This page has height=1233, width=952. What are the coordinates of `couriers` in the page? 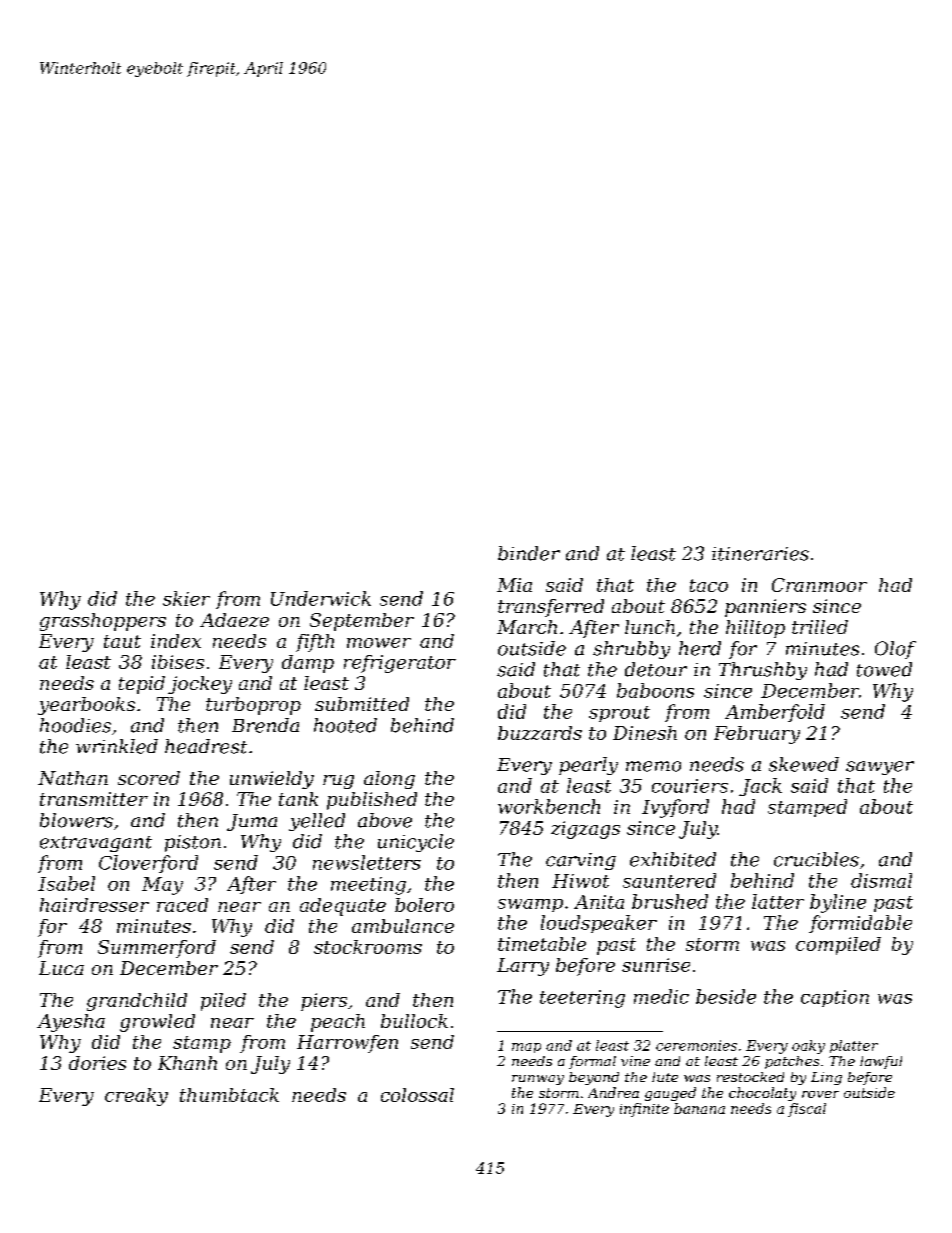 It's located at (690, 786).
